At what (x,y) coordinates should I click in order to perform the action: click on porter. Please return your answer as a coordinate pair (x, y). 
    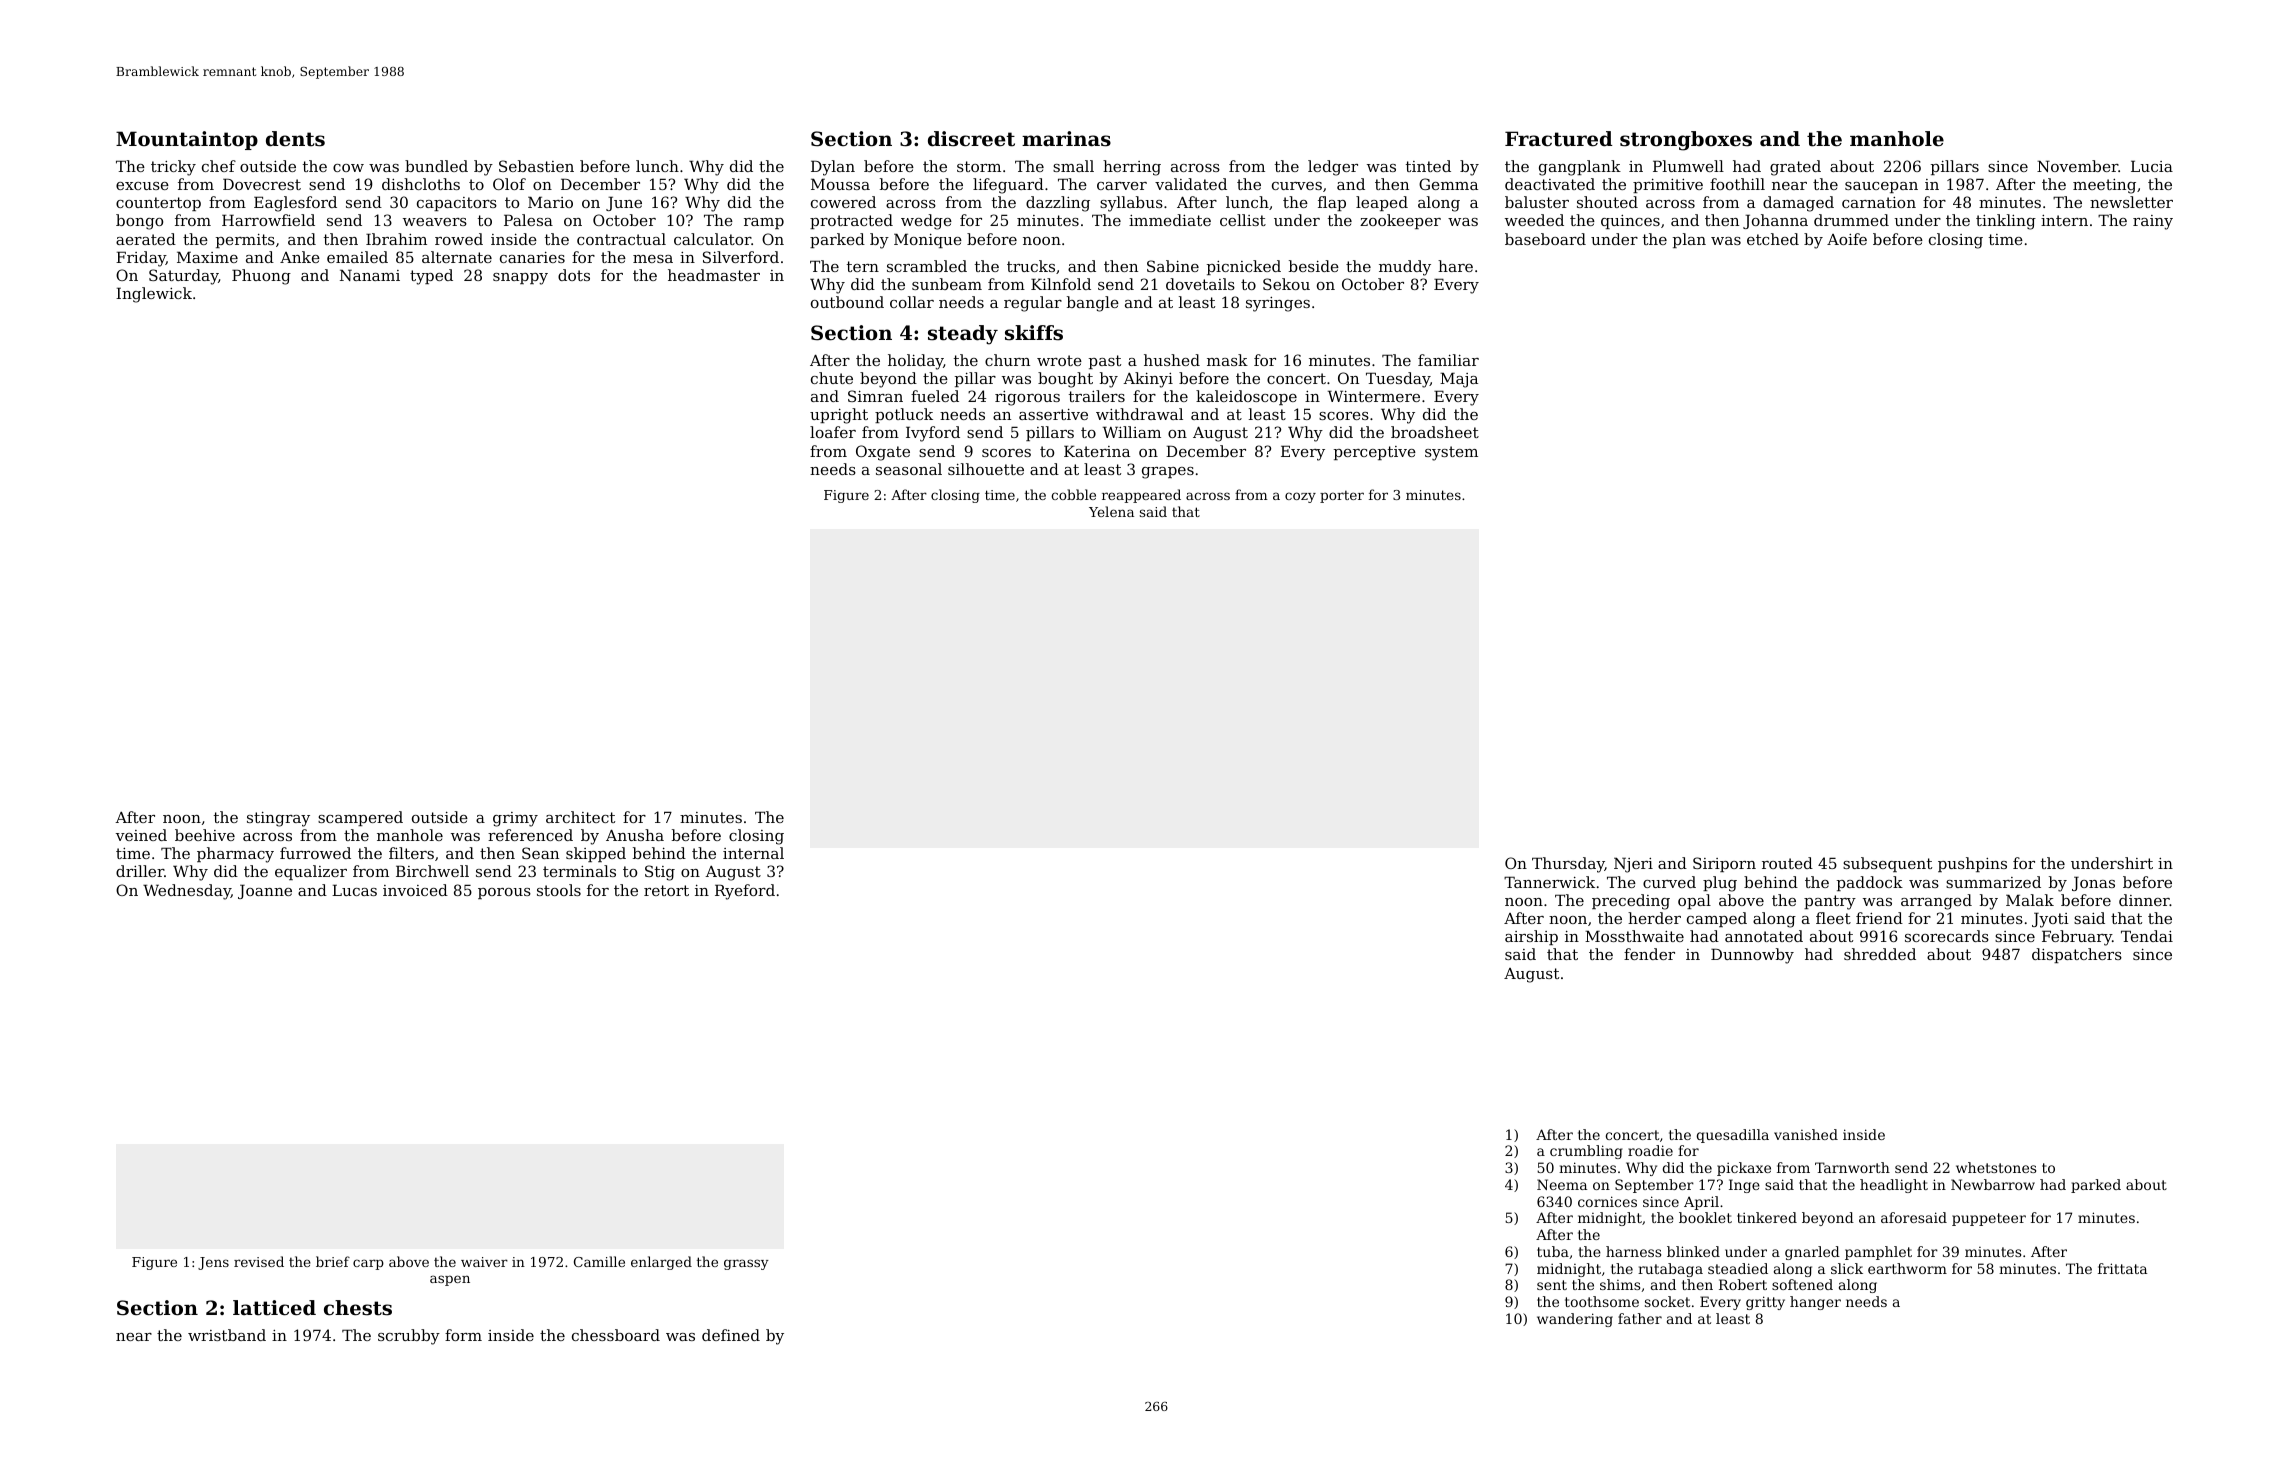
    Looking at the image, I should click on (1342, 496).
